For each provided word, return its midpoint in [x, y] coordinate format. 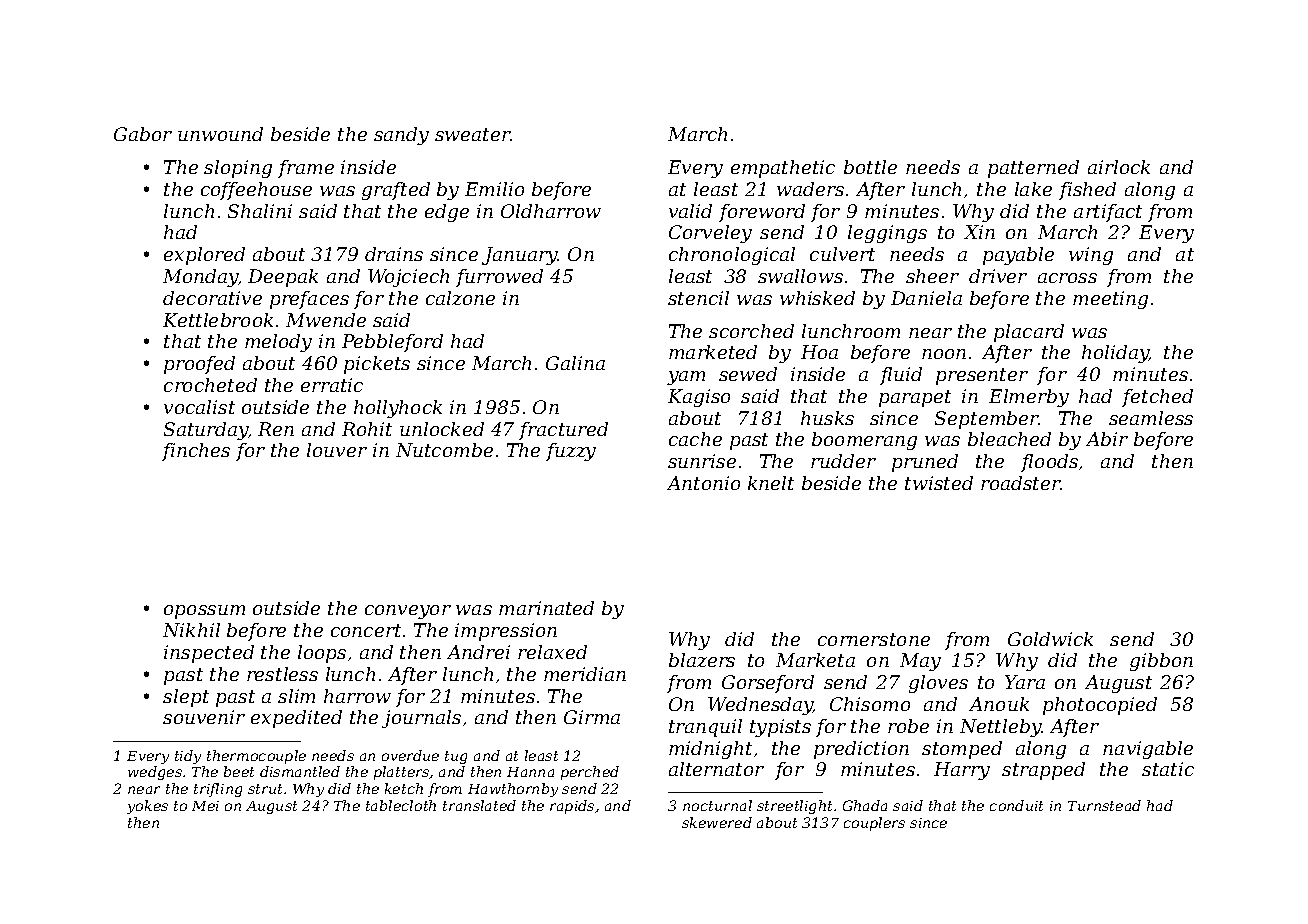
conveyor [408, 612]
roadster [1021, 483]
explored [204, 256]
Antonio [703, 483]
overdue [410, 755]
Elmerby [1029, 398]
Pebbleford [392, 343]
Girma [592, 717]
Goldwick [1050, 639]
